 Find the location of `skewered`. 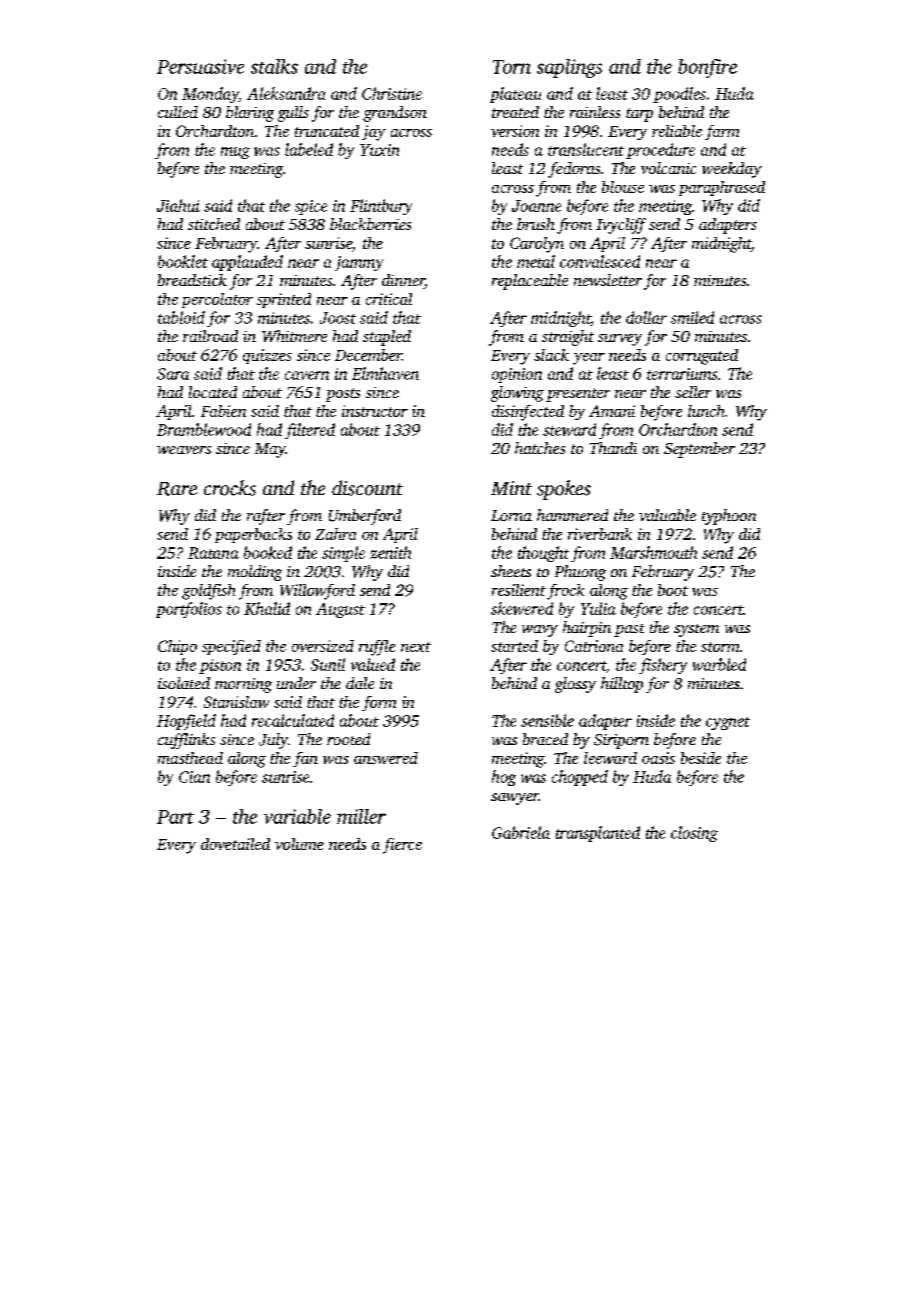

skewered is located at coordinates (522, 608).
